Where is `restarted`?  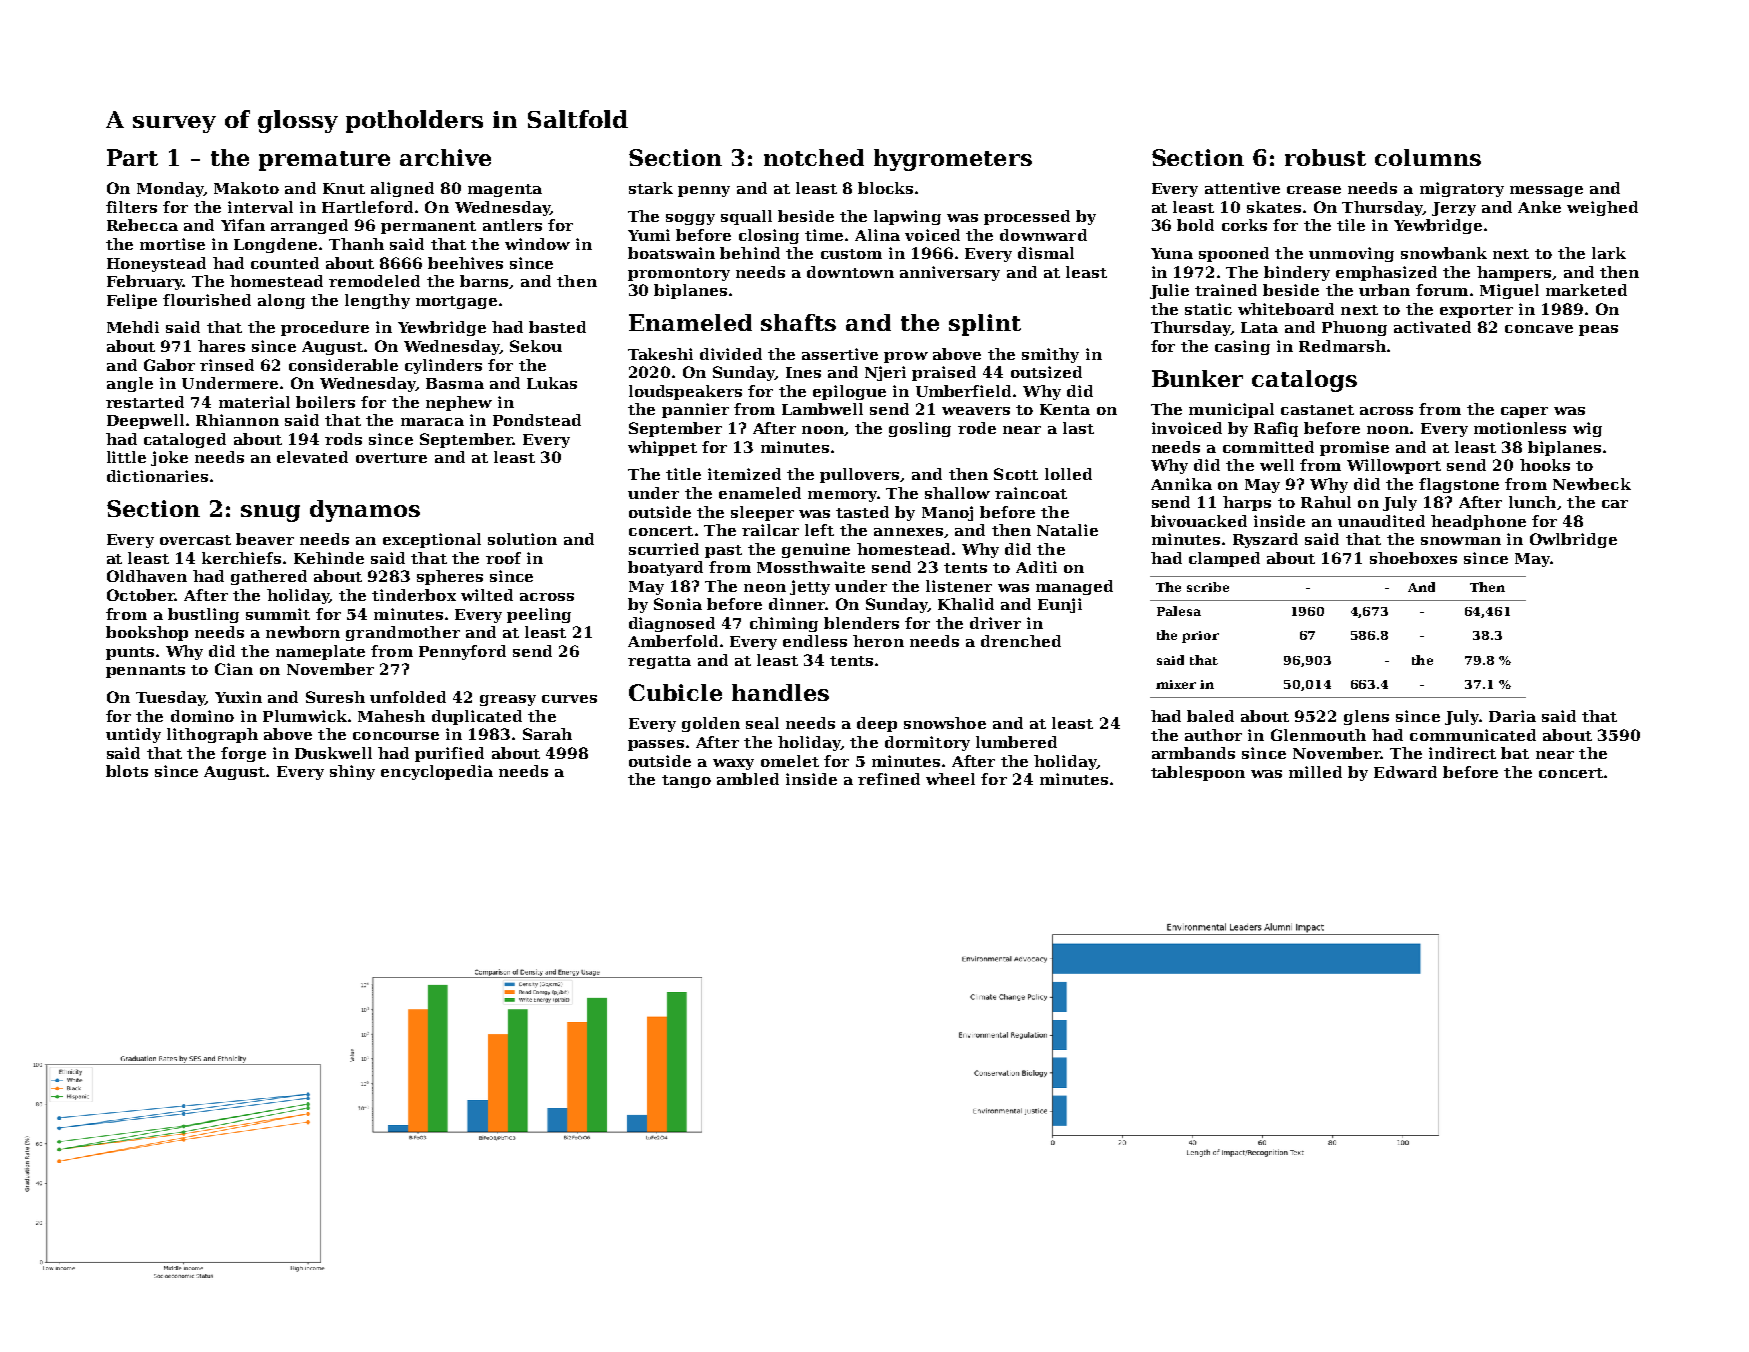
restarted is located at coordinates (145, 402).
